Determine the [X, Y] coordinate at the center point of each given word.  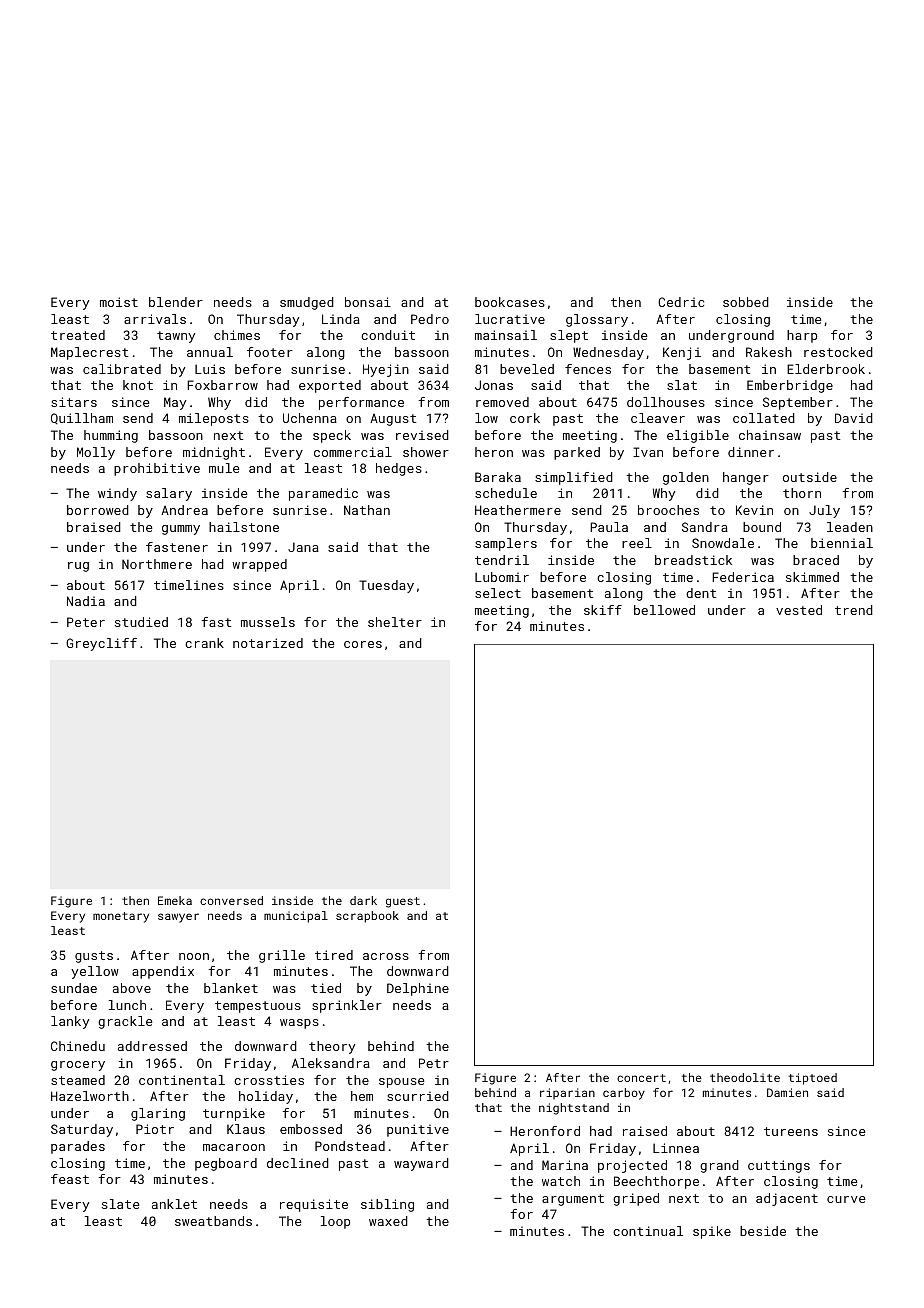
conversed [231, 900]
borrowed [98, 510]
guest [403, 902]
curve [846, 1199]
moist [119, 302]
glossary [597, 320]
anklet [174, 1204]
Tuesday [386, 586]
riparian [567, 1093]
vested [799, 610]
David [854, 418]
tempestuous [258, 1007]
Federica [743, 577]
